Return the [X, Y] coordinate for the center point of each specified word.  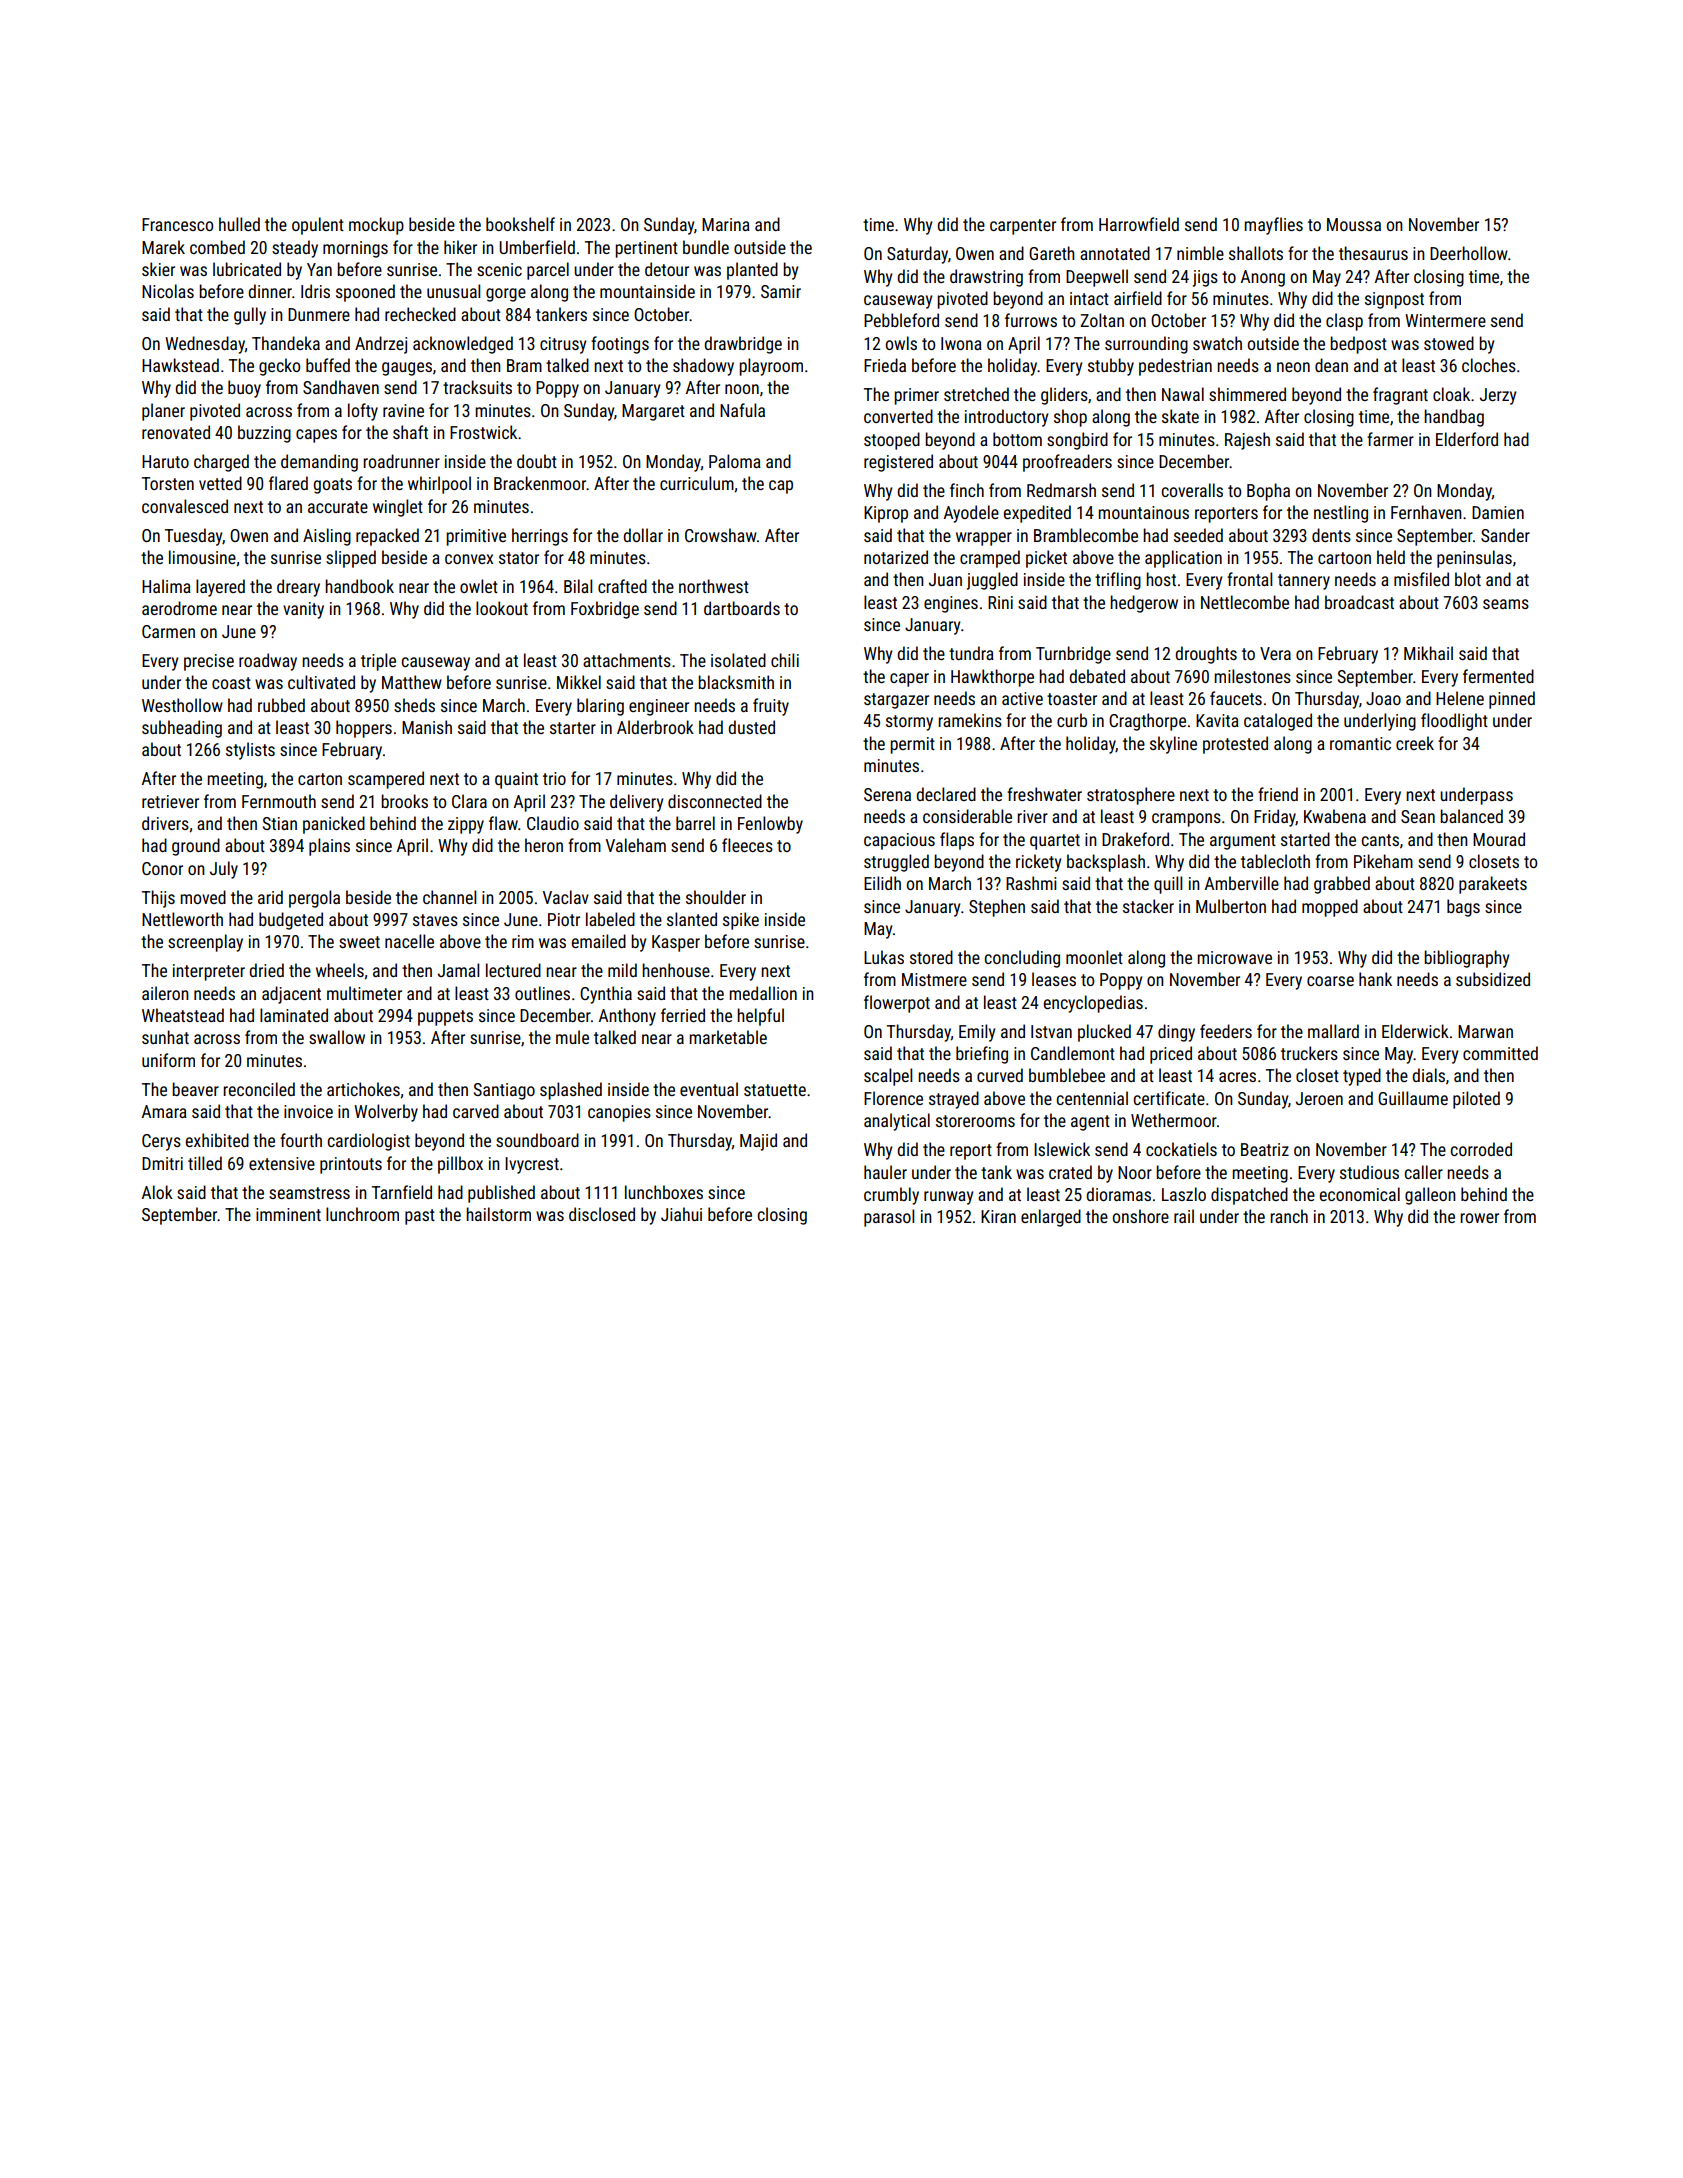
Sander [1505, 535]
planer [163, 412]
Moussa [1354, 224]
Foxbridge [605, 610]
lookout [502, 608]
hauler [885, 1172]
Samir [781, 291]
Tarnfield [402, 1192]
